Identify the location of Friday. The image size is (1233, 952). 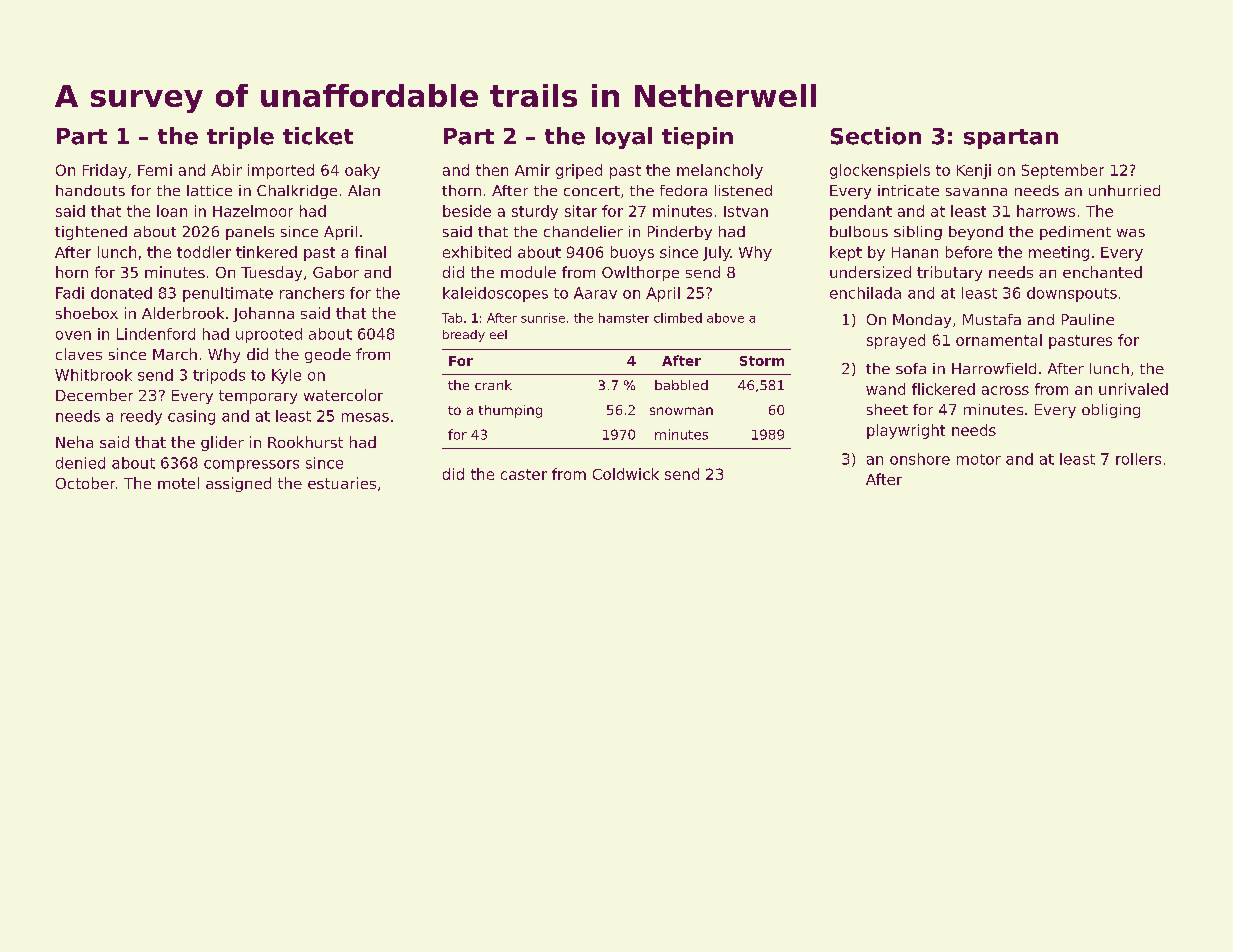
(105, 171).
